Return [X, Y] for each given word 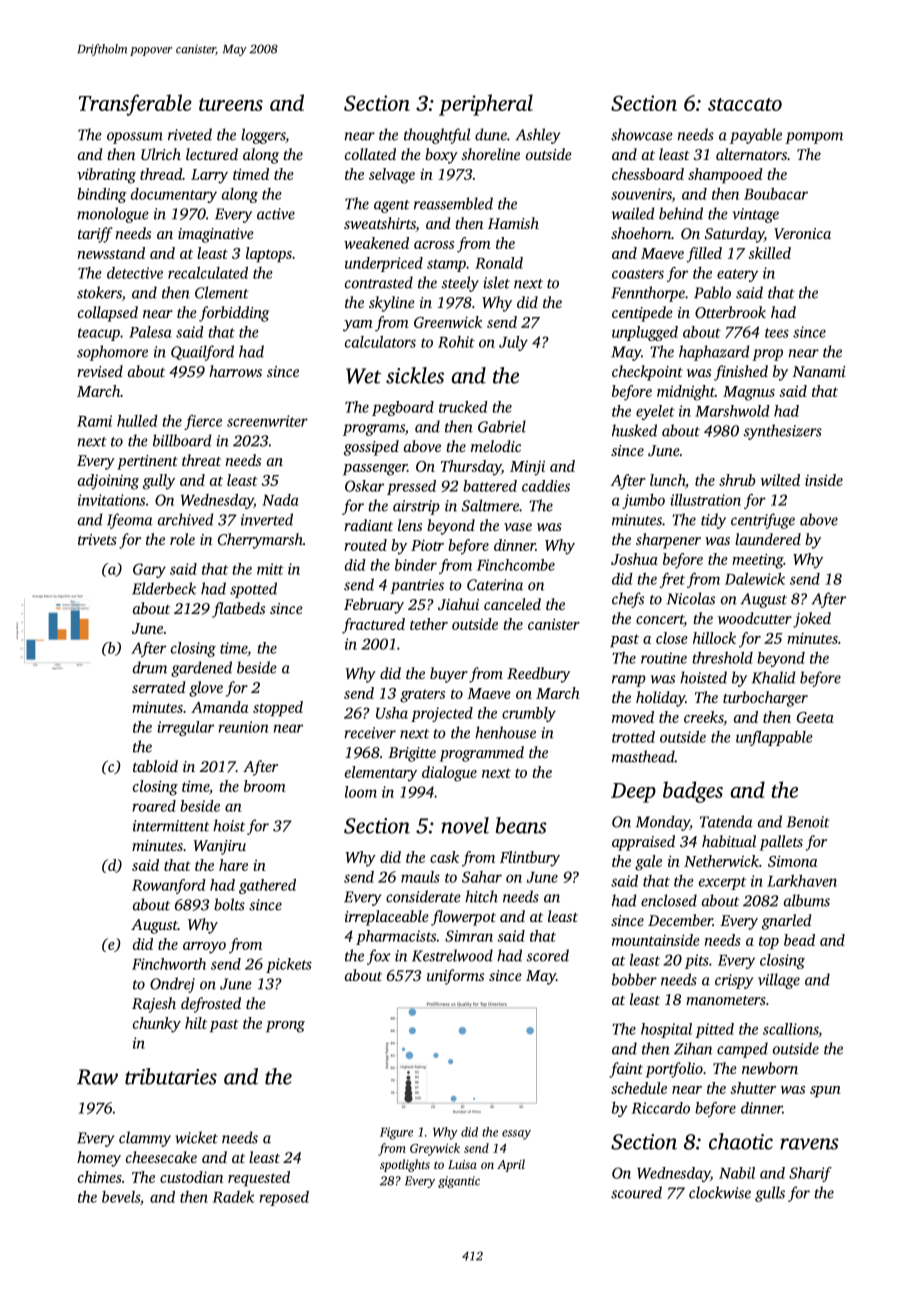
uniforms [455, 977]
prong [285, 1027]
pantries [417, 586]
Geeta [815, 717]
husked [634, 430]
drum [150, 667]
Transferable [135, 105]
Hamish [513, 223]
